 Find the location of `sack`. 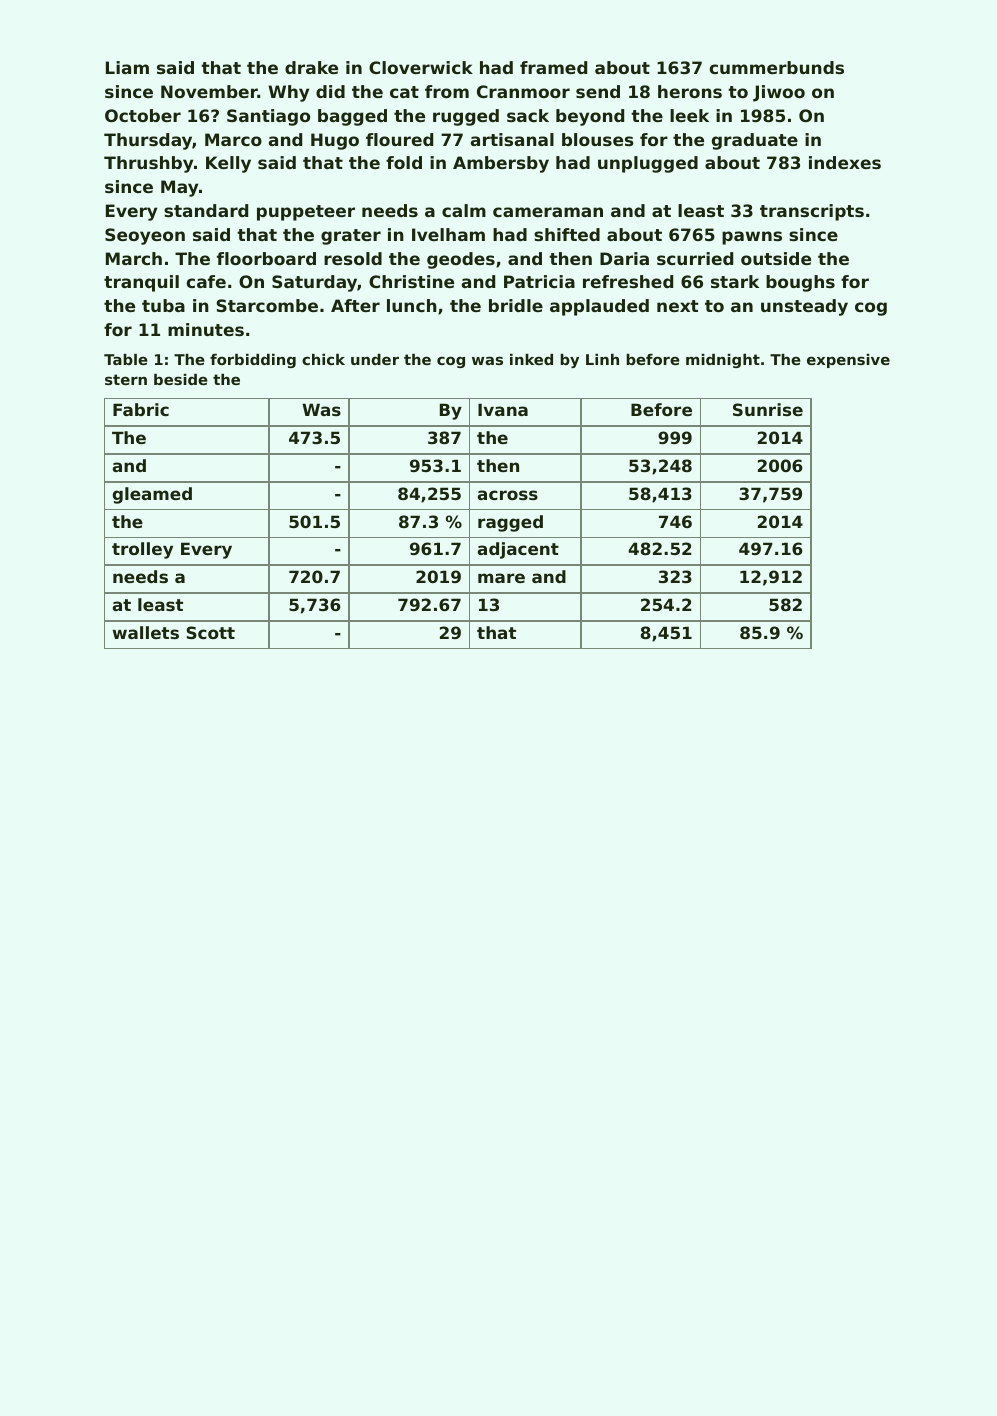

sack is located at coordinates (528, 115).
